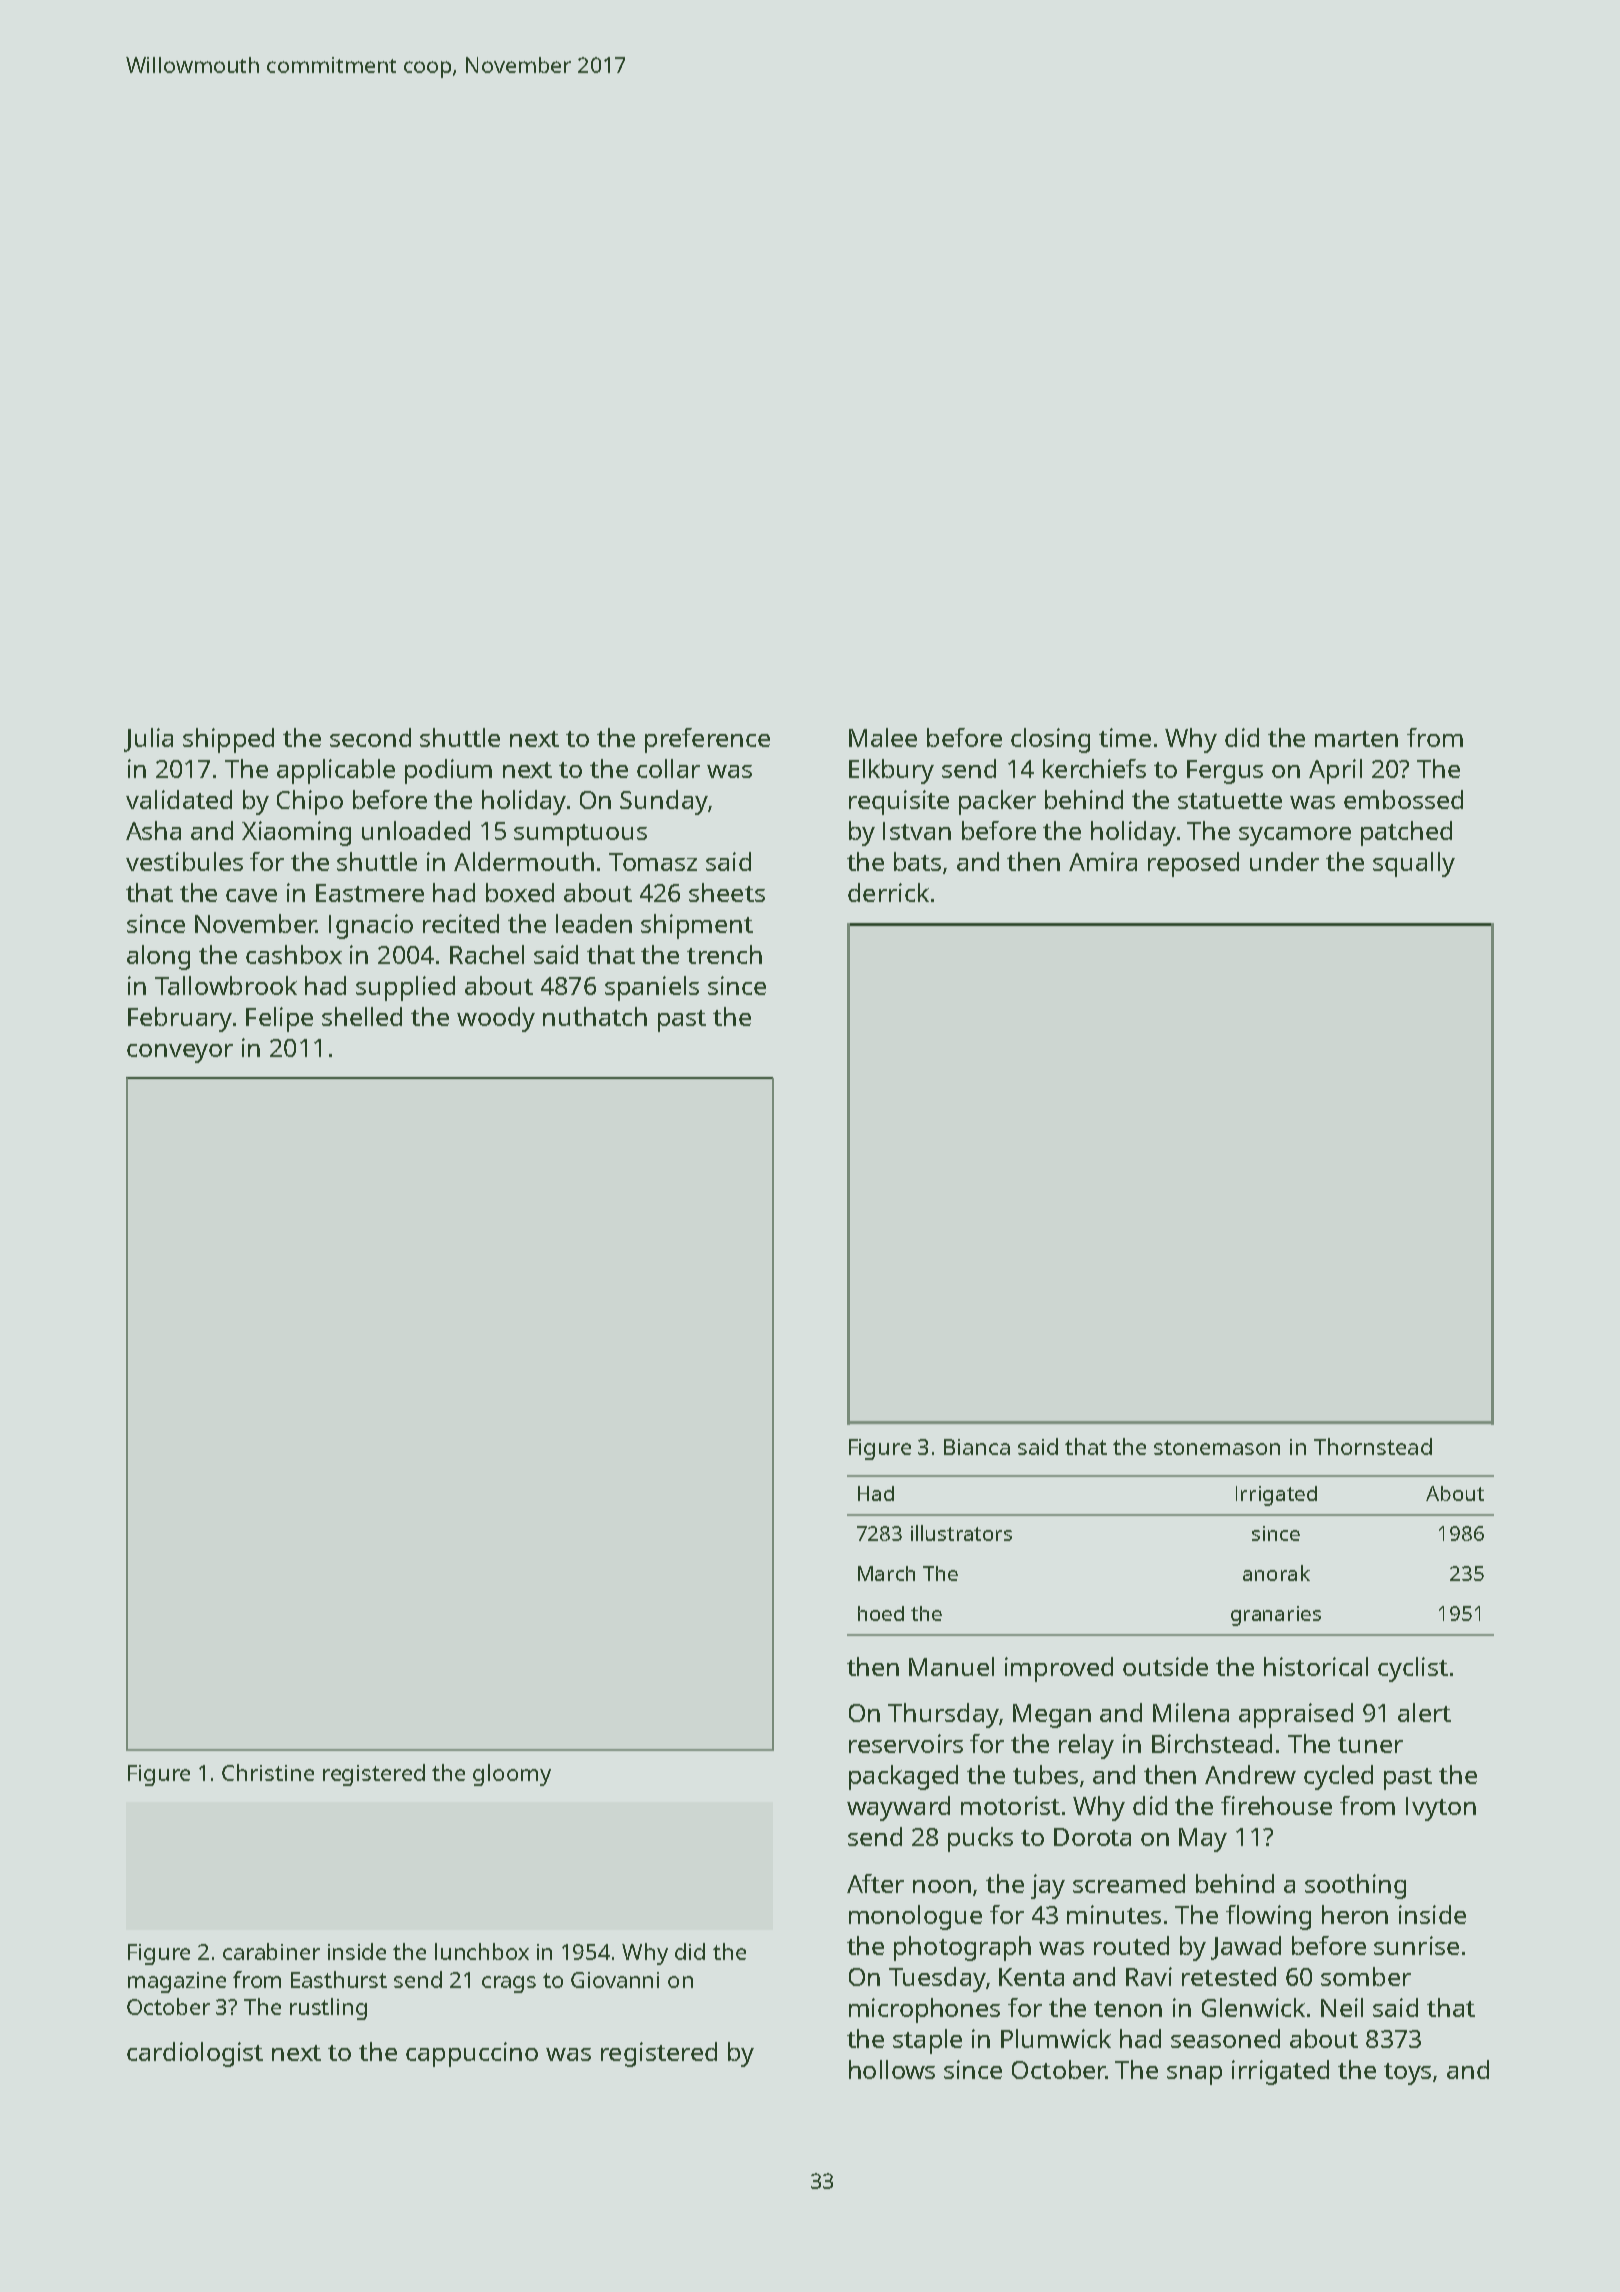 Image resolution: width=1620 pixels, height=2292 pixels. What do you see at coordinates (1356, 739) in the document?
I see `marten` at bounding box center [1356, 739].
